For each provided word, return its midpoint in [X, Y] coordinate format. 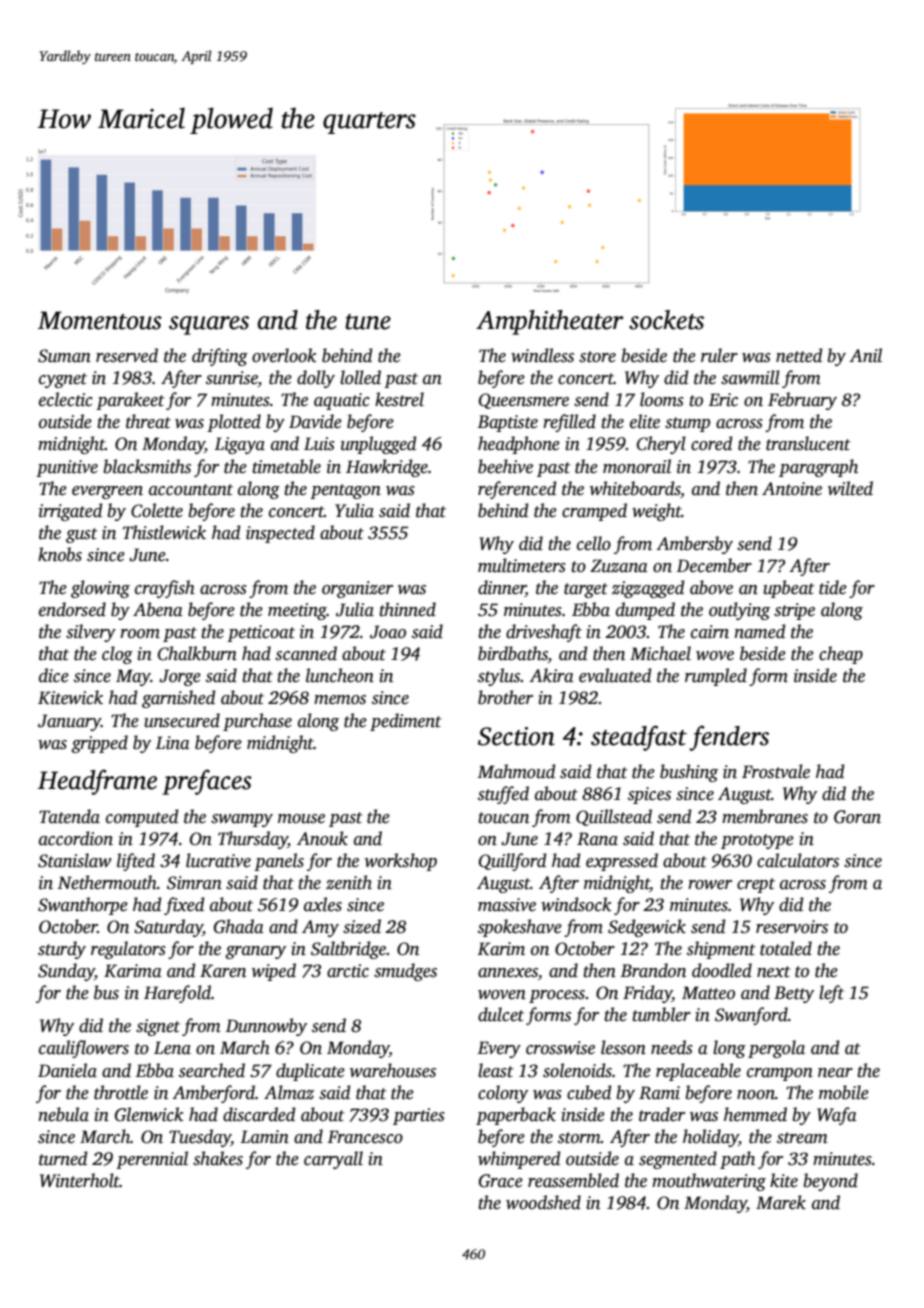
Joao [388, 632]
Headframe [97, 782]
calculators [798, 860]
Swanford [751, 1016]
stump [687, 424]
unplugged [378, 445]
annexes [508, 973]
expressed [622, 862]
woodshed [543, 1202]
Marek [781, 1202]
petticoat [261, 633]
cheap [841, 655]
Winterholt [80, 1180]
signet [158, 1027]
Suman [64, 356]
